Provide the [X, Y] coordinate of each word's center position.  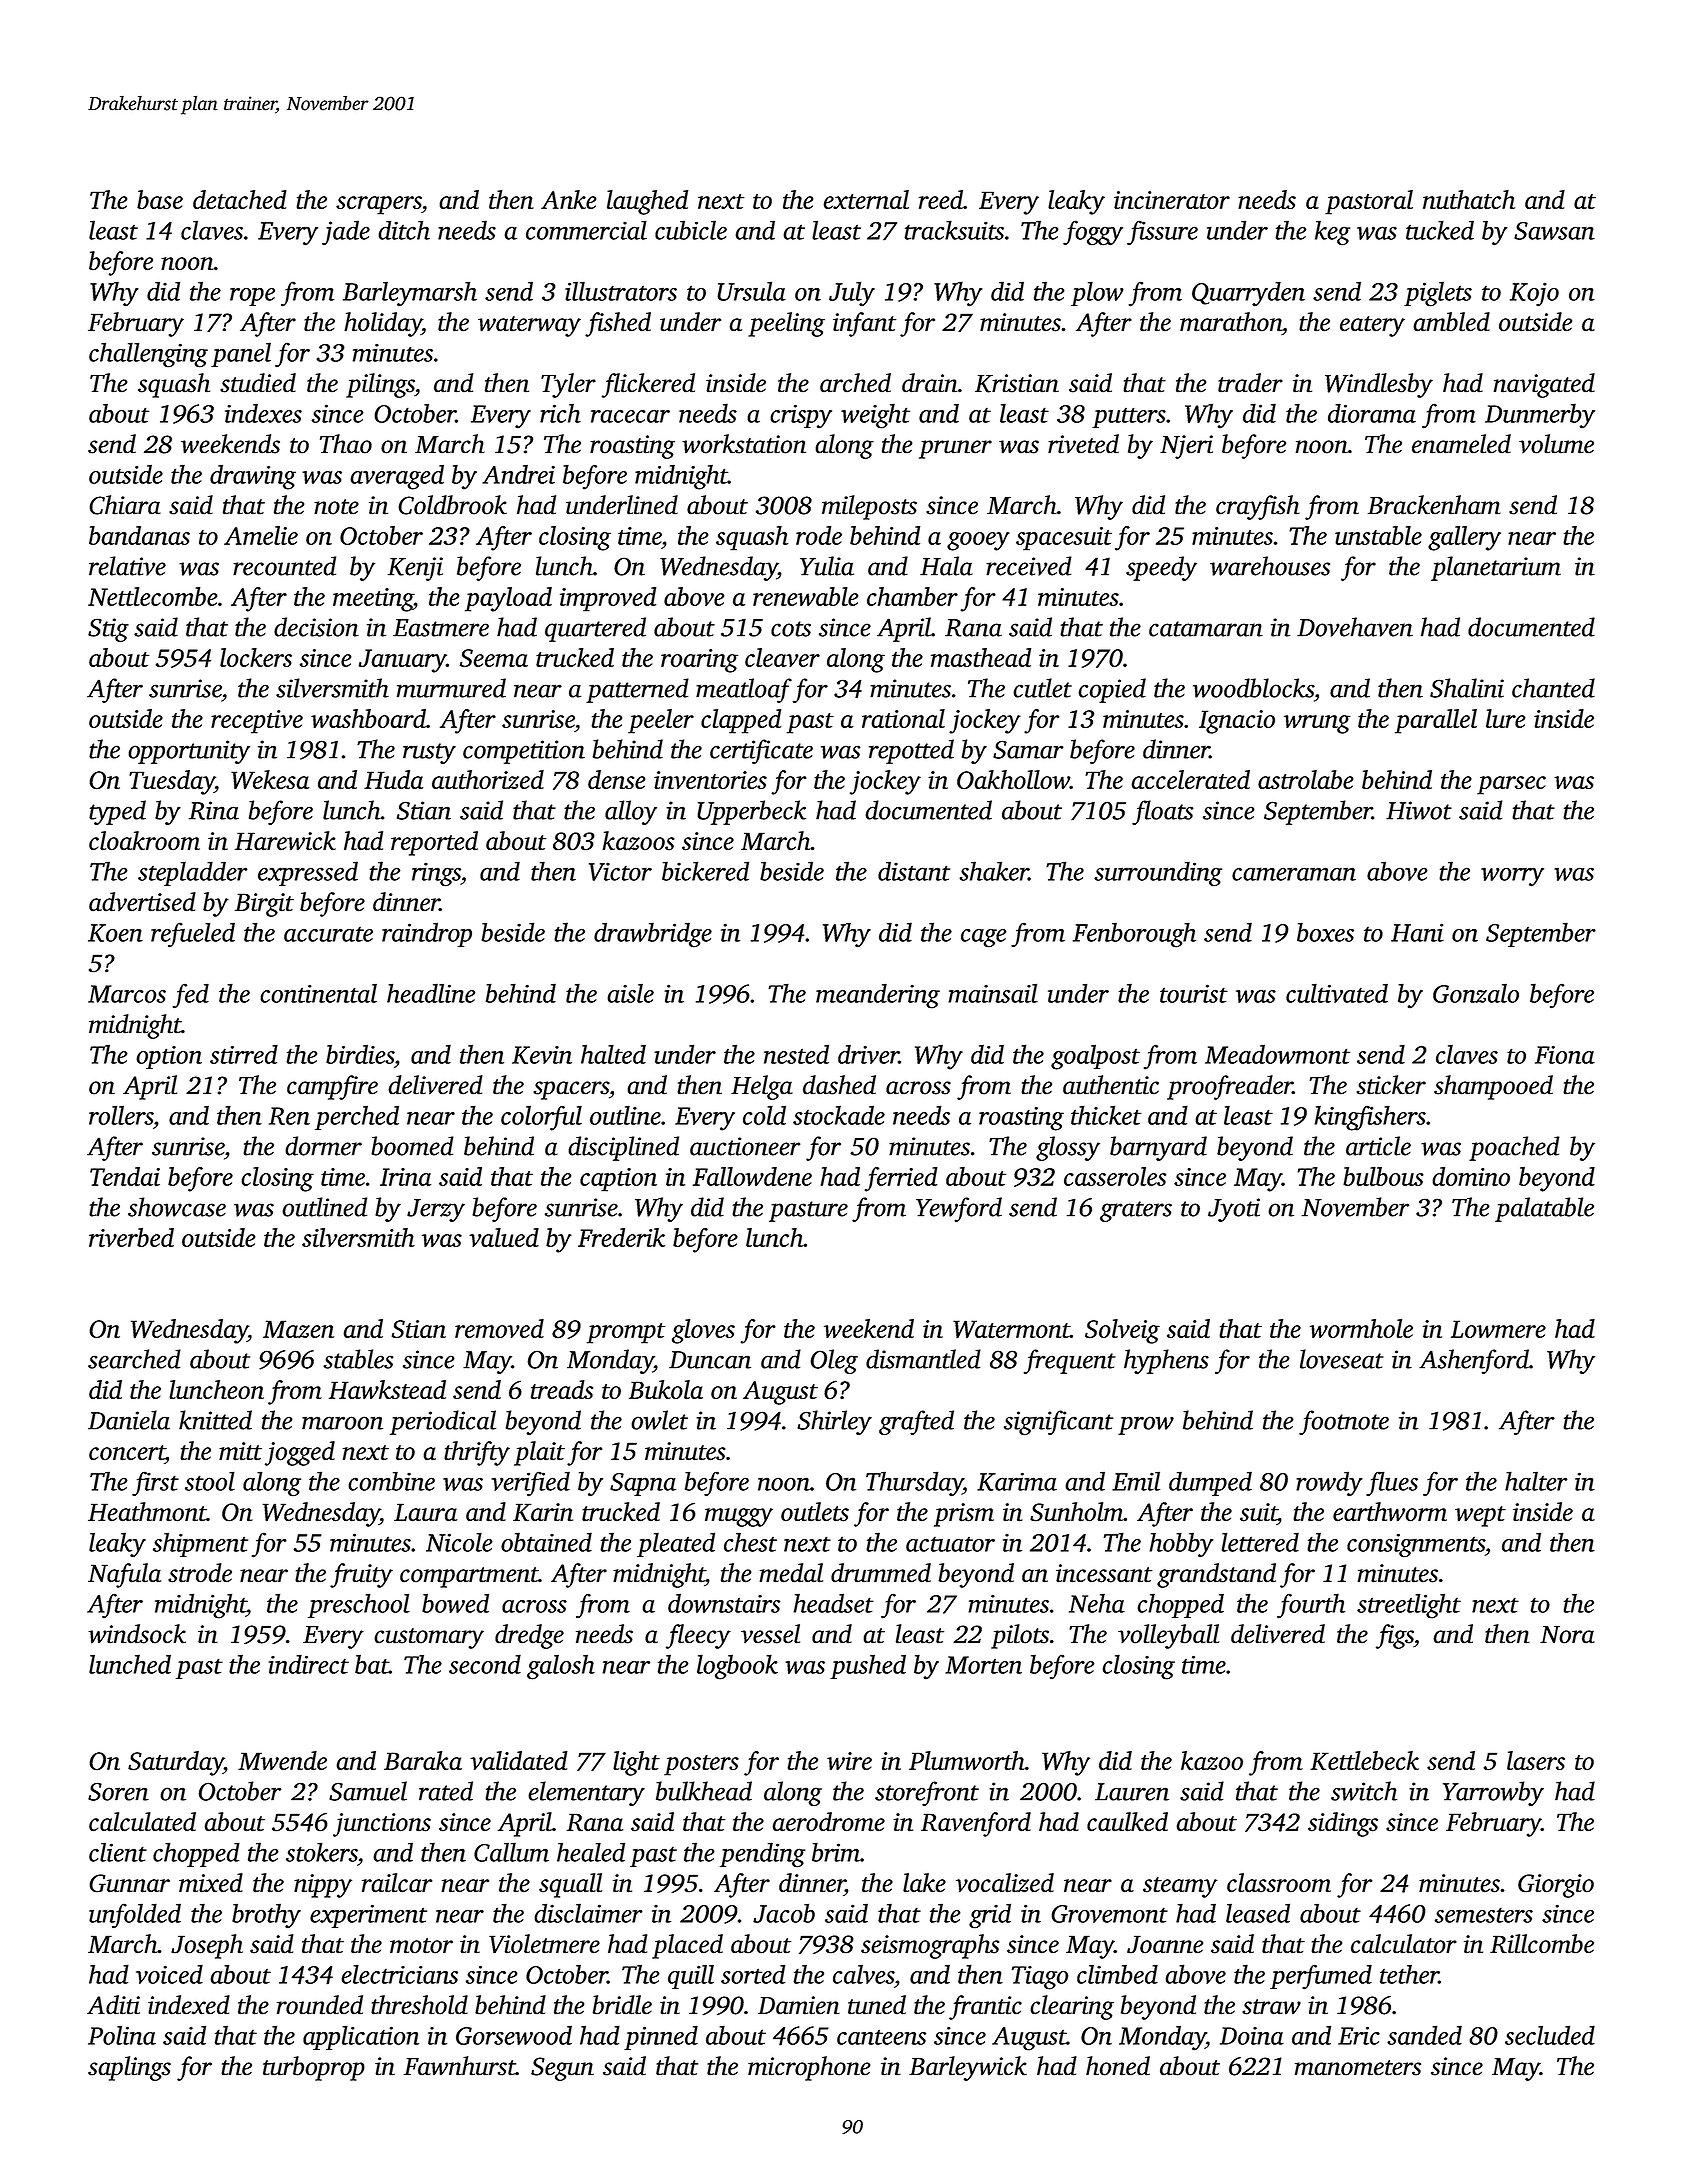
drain [930, 383]
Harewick [285, 841]
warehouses [1270, 566]
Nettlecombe [153, 596]
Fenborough [1134, 935]
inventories [710, 780]
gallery [1464, 538]
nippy [323, 1886]
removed [499, 1328]
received [1029, 566]
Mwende [282, 1760]
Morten [983, 1665]
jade [346, 232]
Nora [1567, 1635]
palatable [1544, 1209]
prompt [626, 1333]
